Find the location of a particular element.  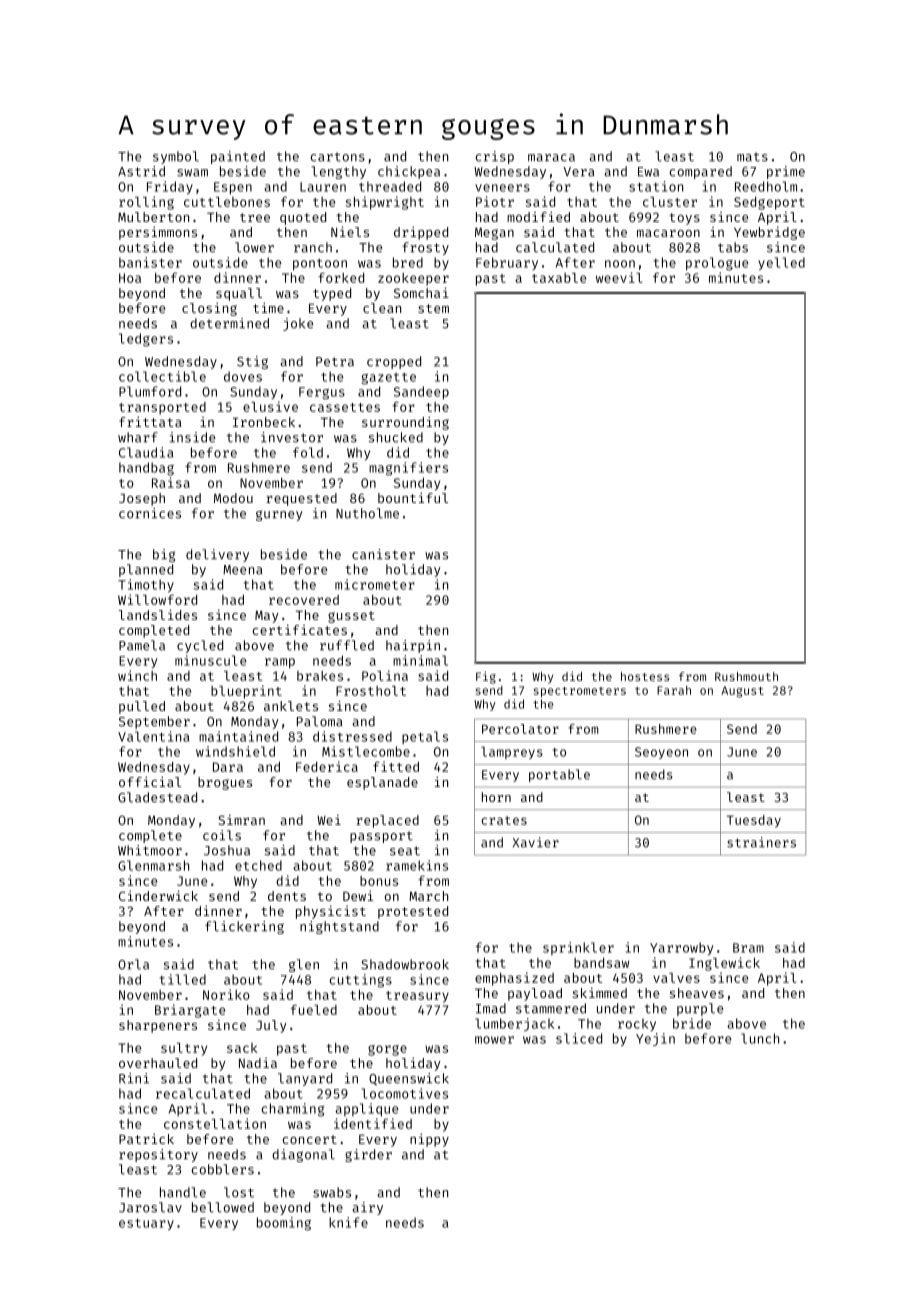

maraca is located at coordinates (551, 158).
